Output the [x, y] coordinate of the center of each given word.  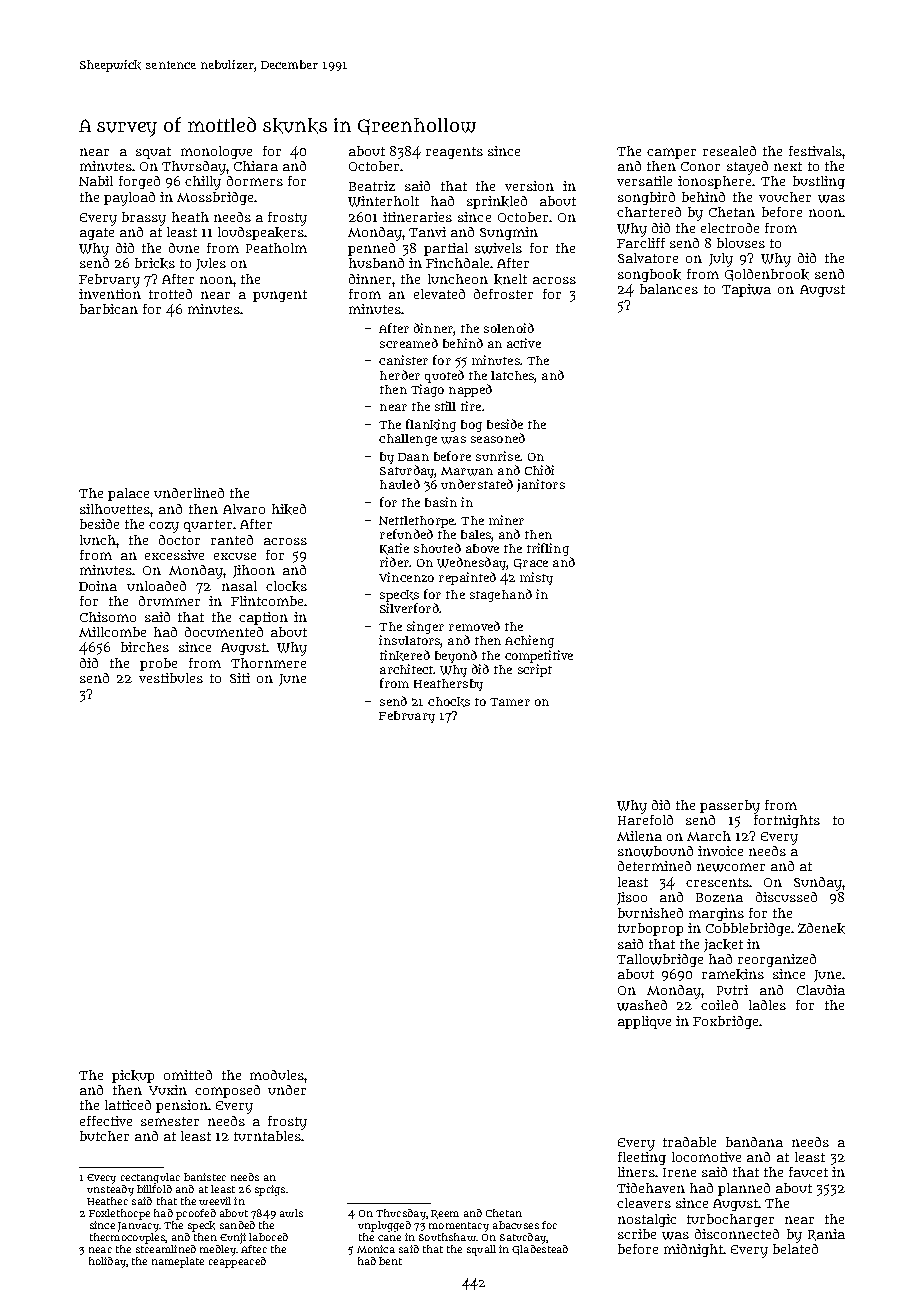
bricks [155, 263]
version [529, 186]
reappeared [237, 1262]
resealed [729, 151]
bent [390, 1261]
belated [795, 1249]
